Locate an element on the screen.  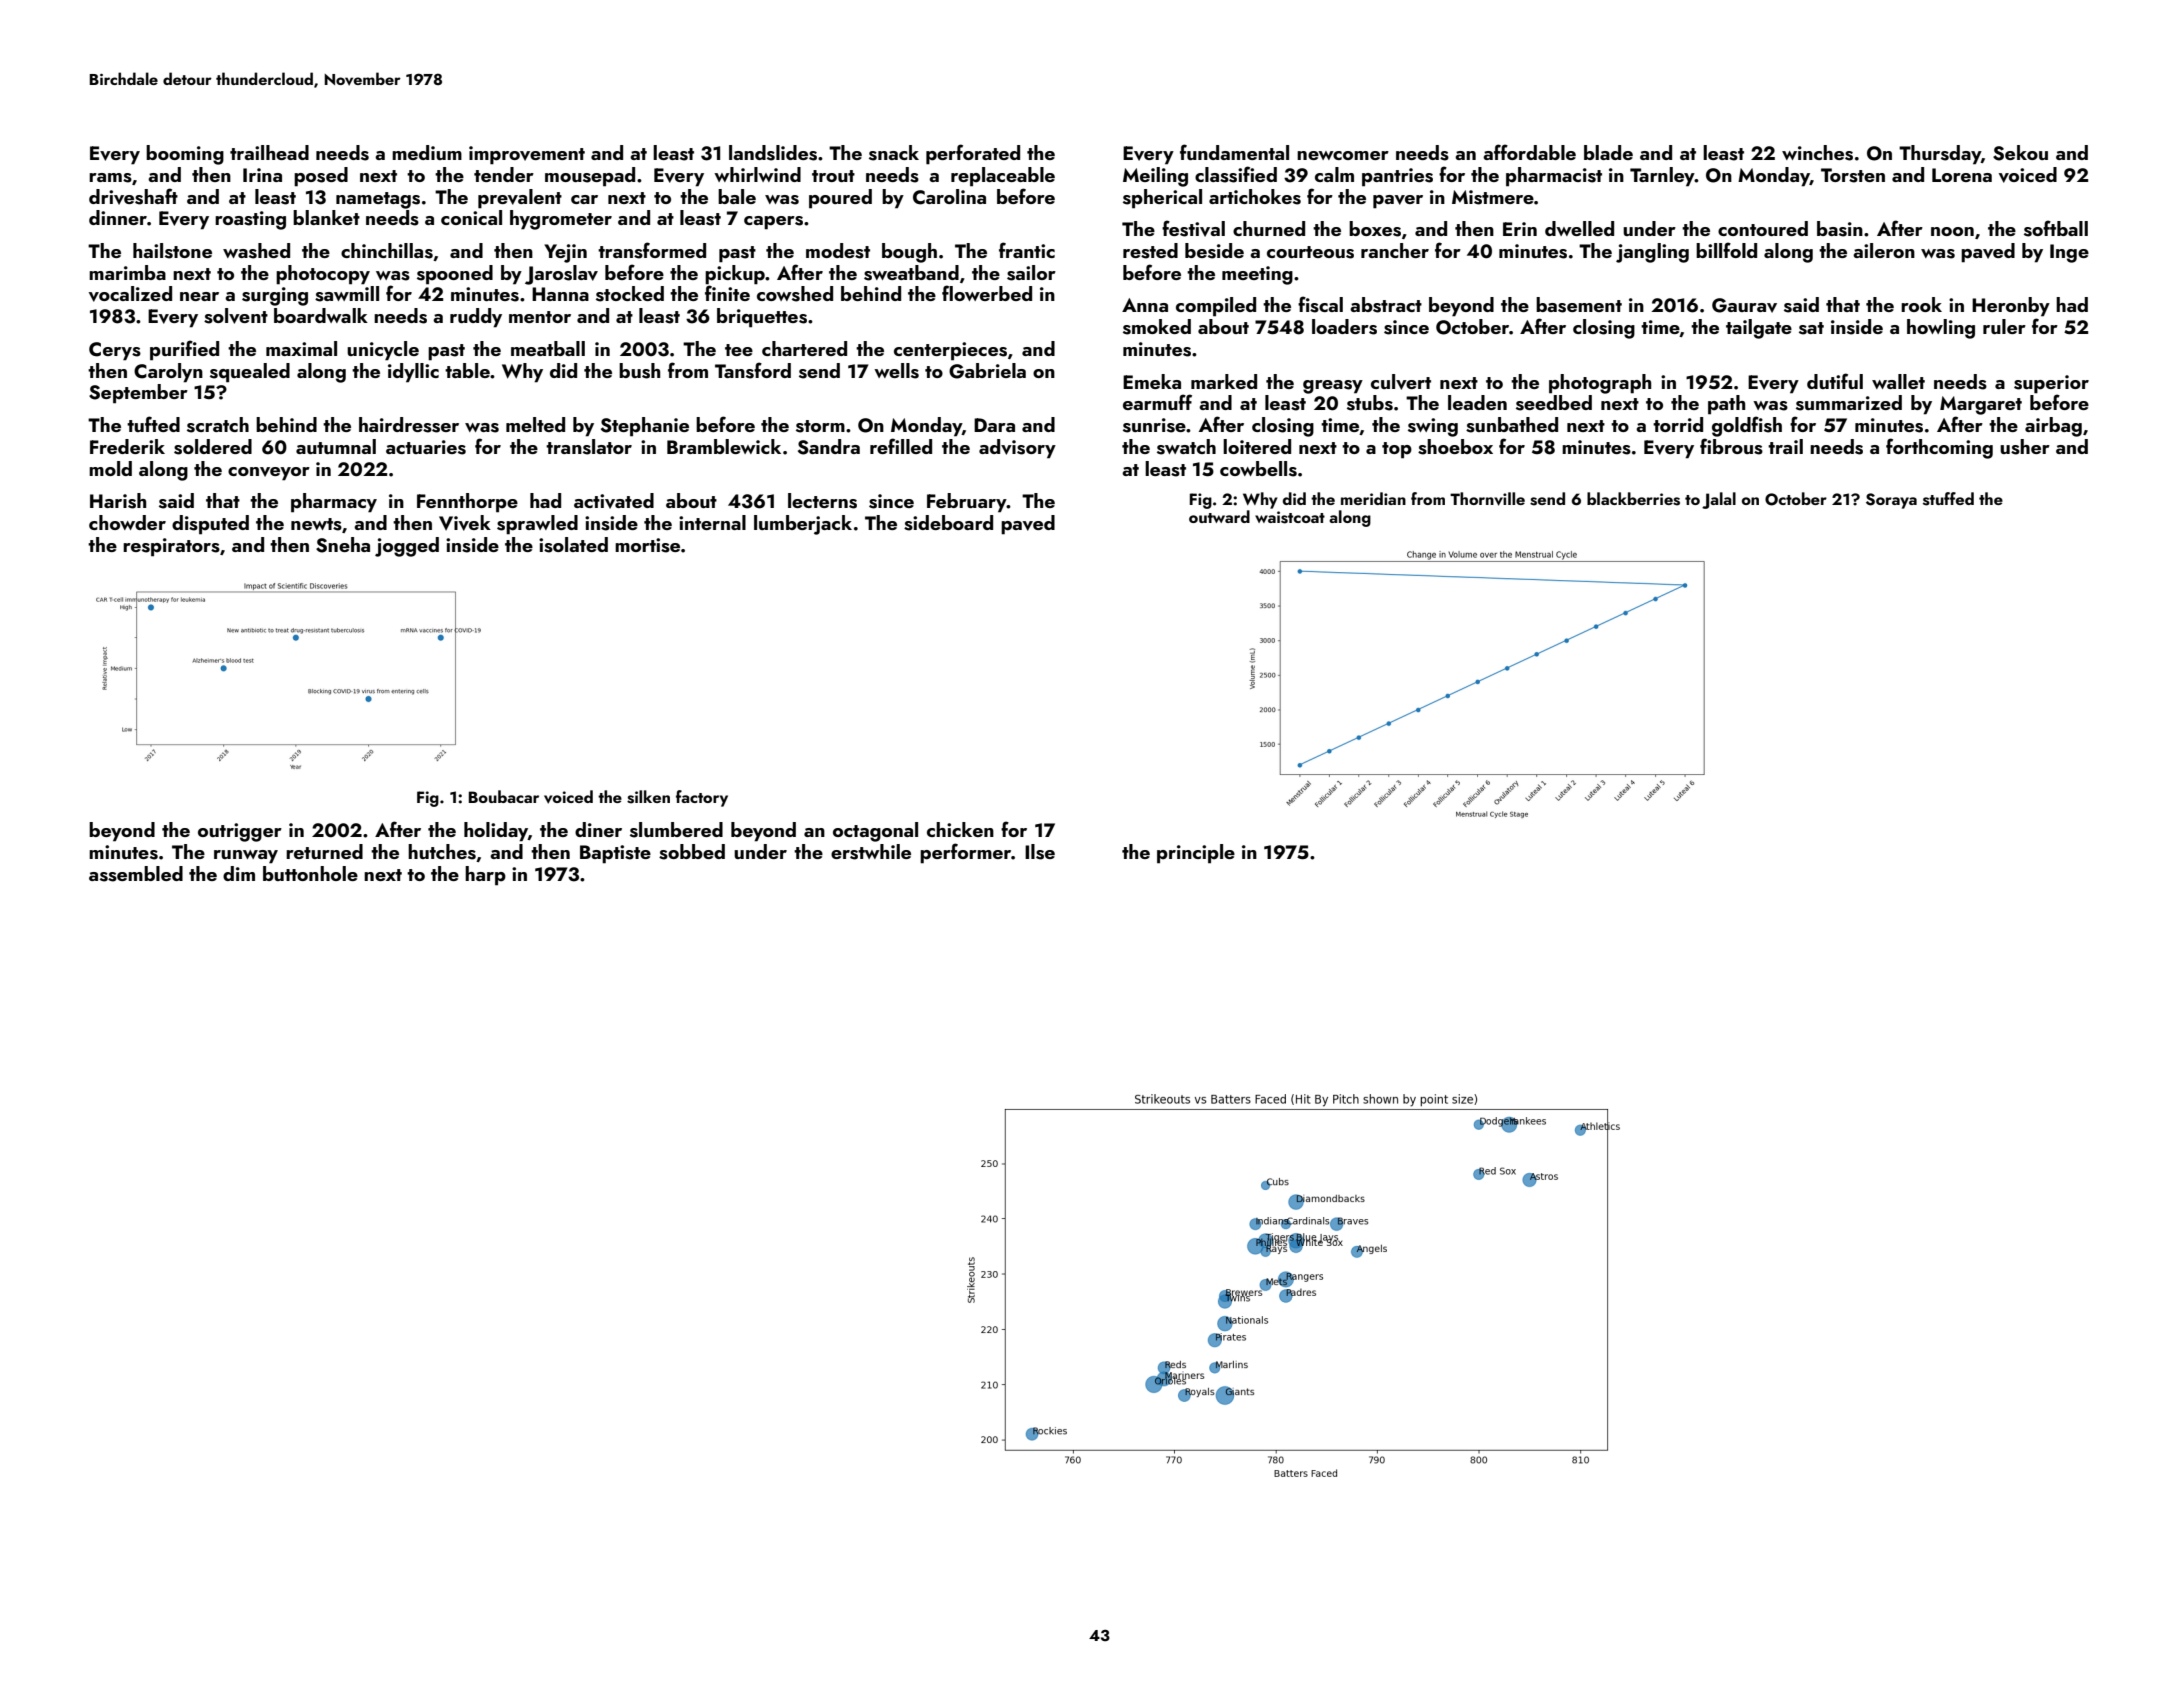
booming is located at coordinates (185, 155).
